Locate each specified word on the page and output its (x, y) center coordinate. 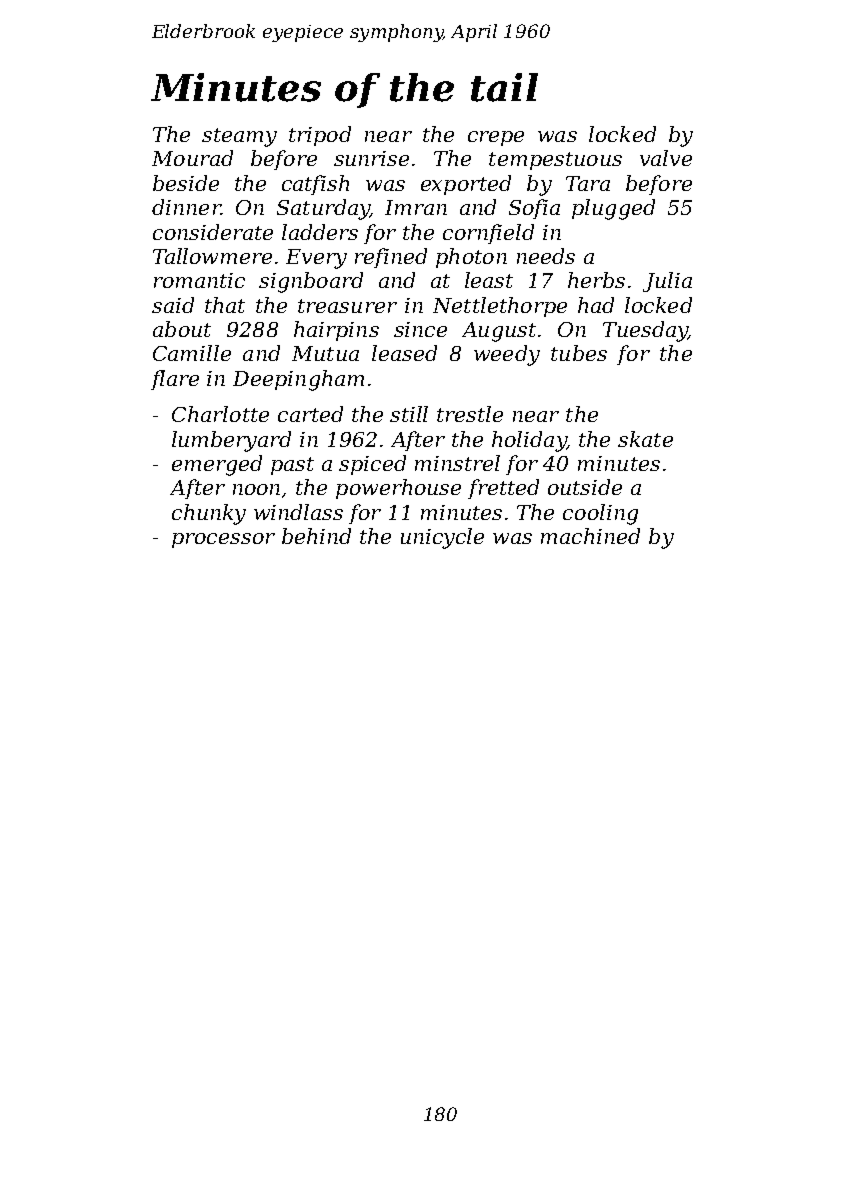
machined (590, 536)
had (596, 305)
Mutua (325, 353)
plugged (613, 209)
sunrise (371, 158)
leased (404, 353)
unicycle (442, 538)
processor (223, 540)
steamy (239, 137)
